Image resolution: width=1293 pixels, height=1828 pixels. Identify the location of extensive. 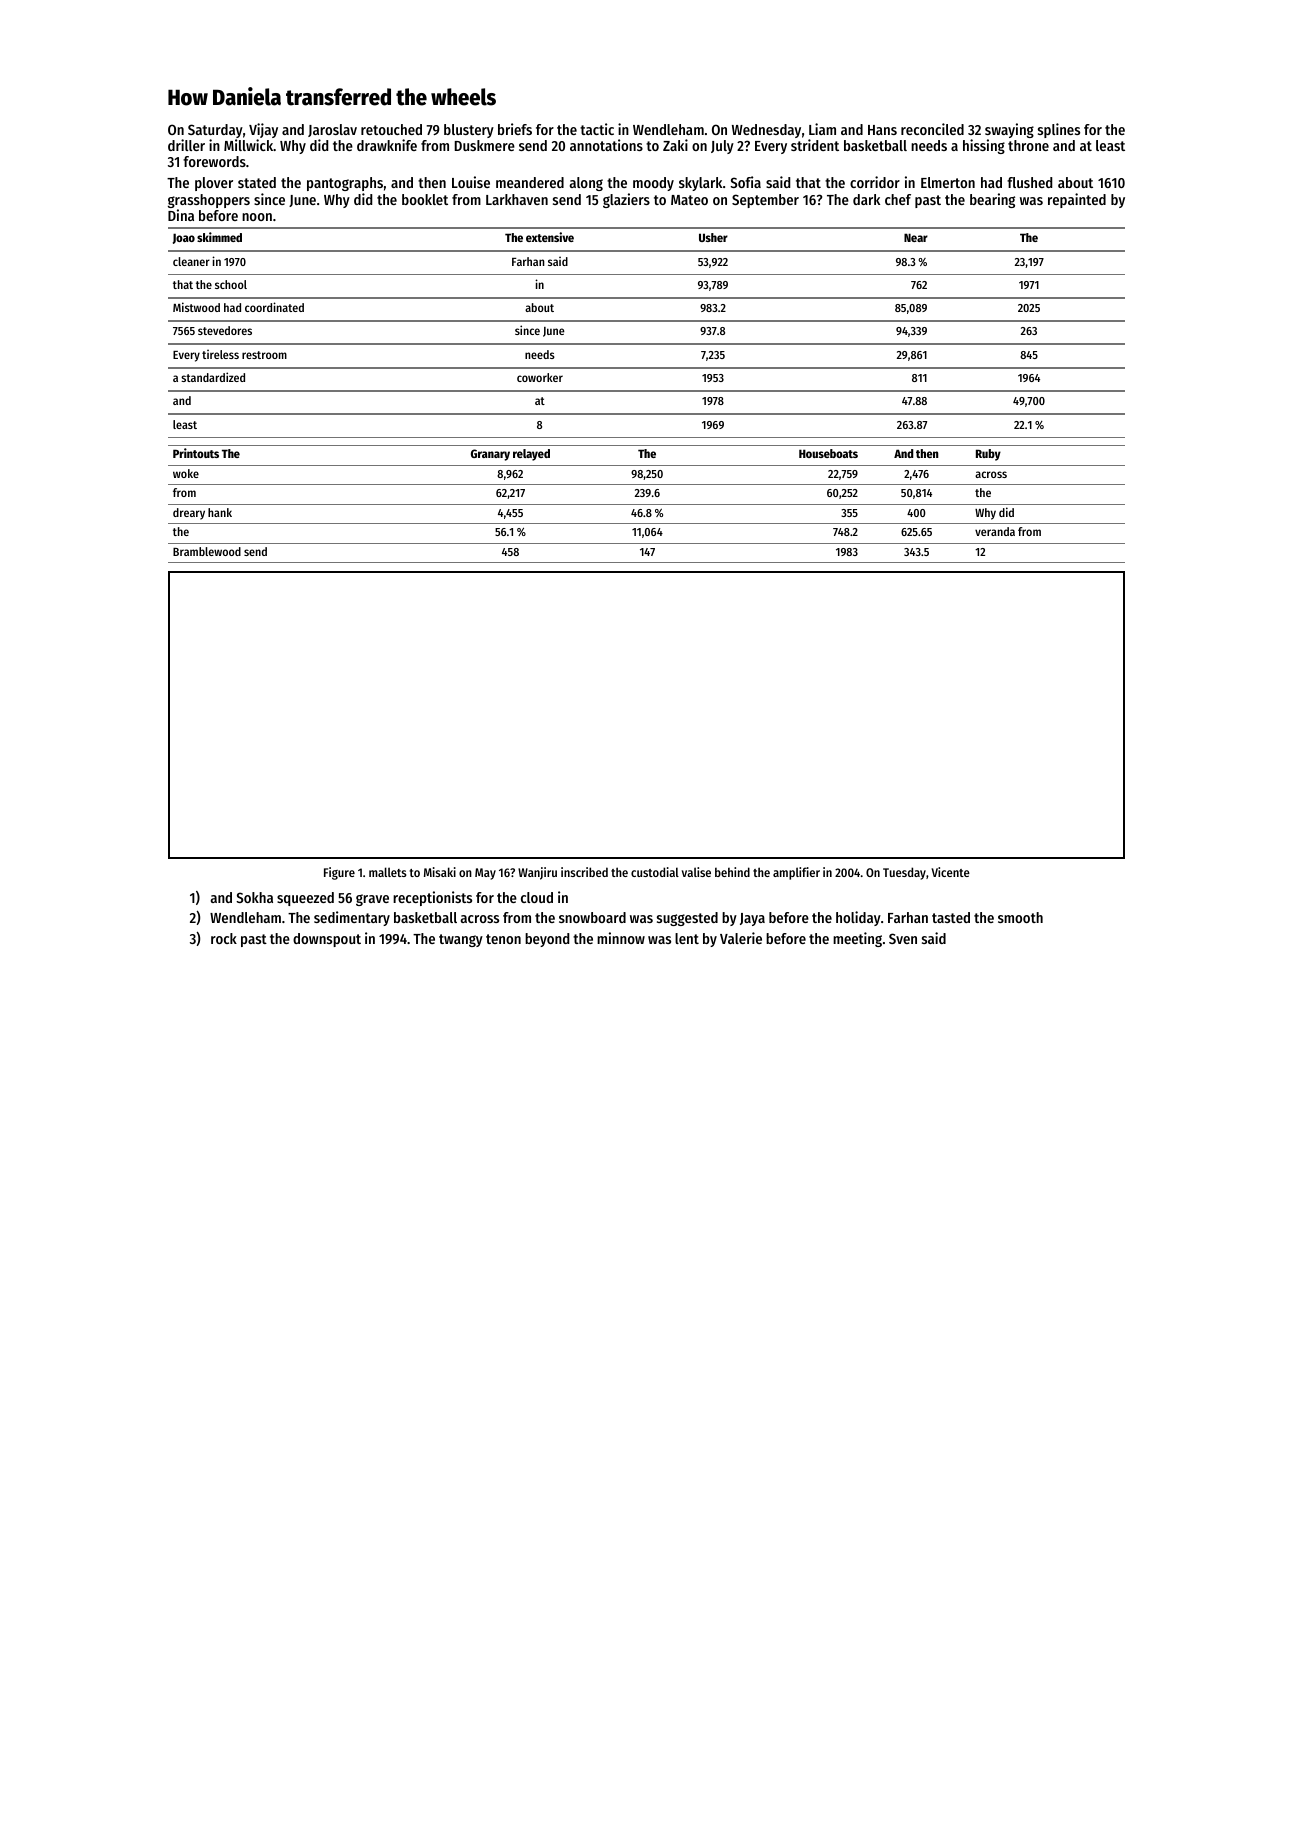
(550, 237).
